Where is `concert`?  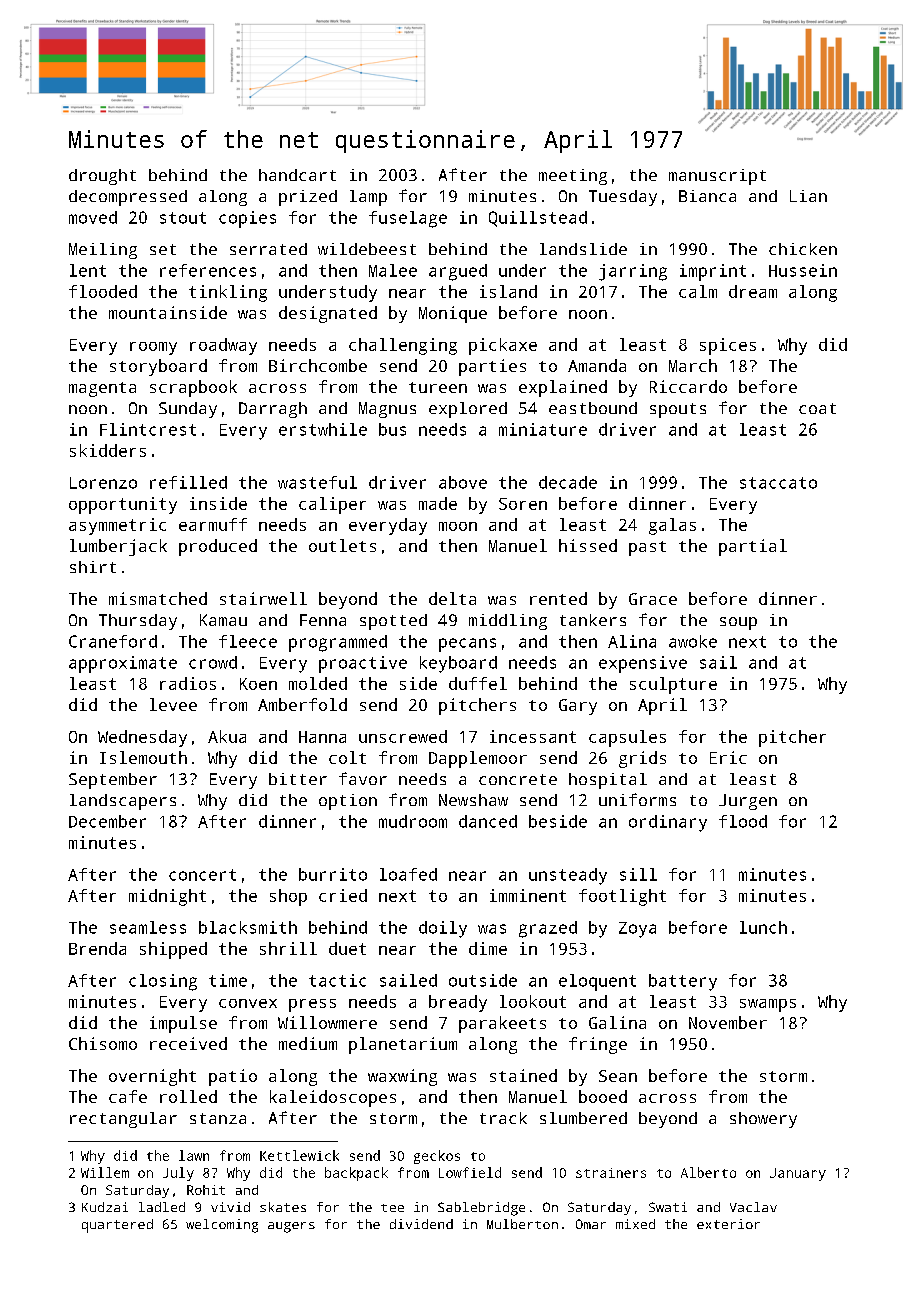
concert is located at coordinates (202, 875).
